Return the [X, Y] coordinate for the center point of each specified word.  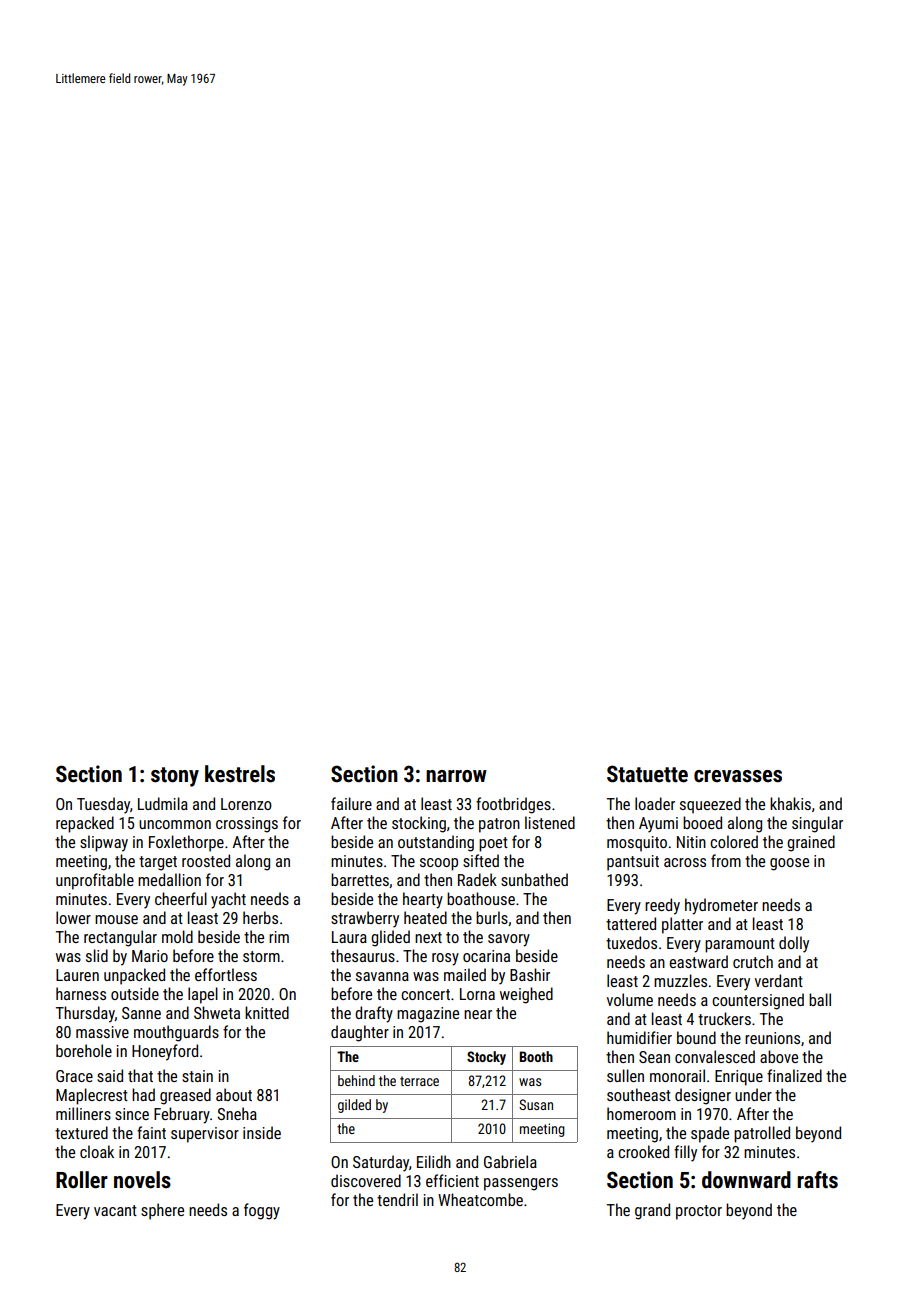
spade [710, 1134]
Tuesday [103, 805]
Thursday [85, 1014]
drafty [374, 1014]
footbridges [513, 805]
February [182, 1115]
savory [509, 940]
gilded [354, 1106]
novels [142, 1180]
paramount [740, 945]
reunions [772, 1038]
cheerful [181, 898]
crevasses [738, 776]
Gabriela [510, 1161]
